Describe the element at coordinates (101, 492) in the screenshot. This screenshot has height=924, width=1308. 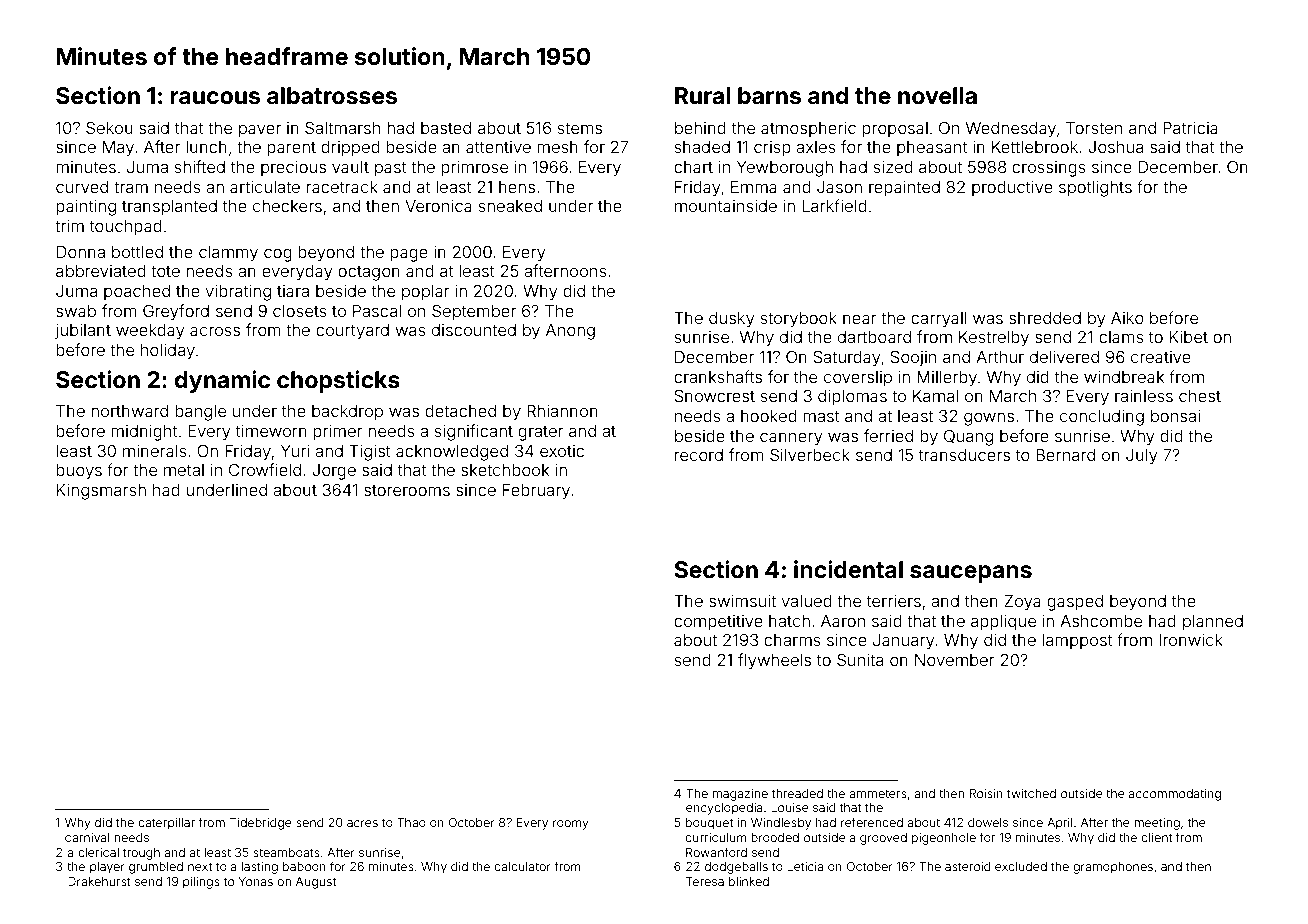
I see `Kingsmarsh` at that location.
